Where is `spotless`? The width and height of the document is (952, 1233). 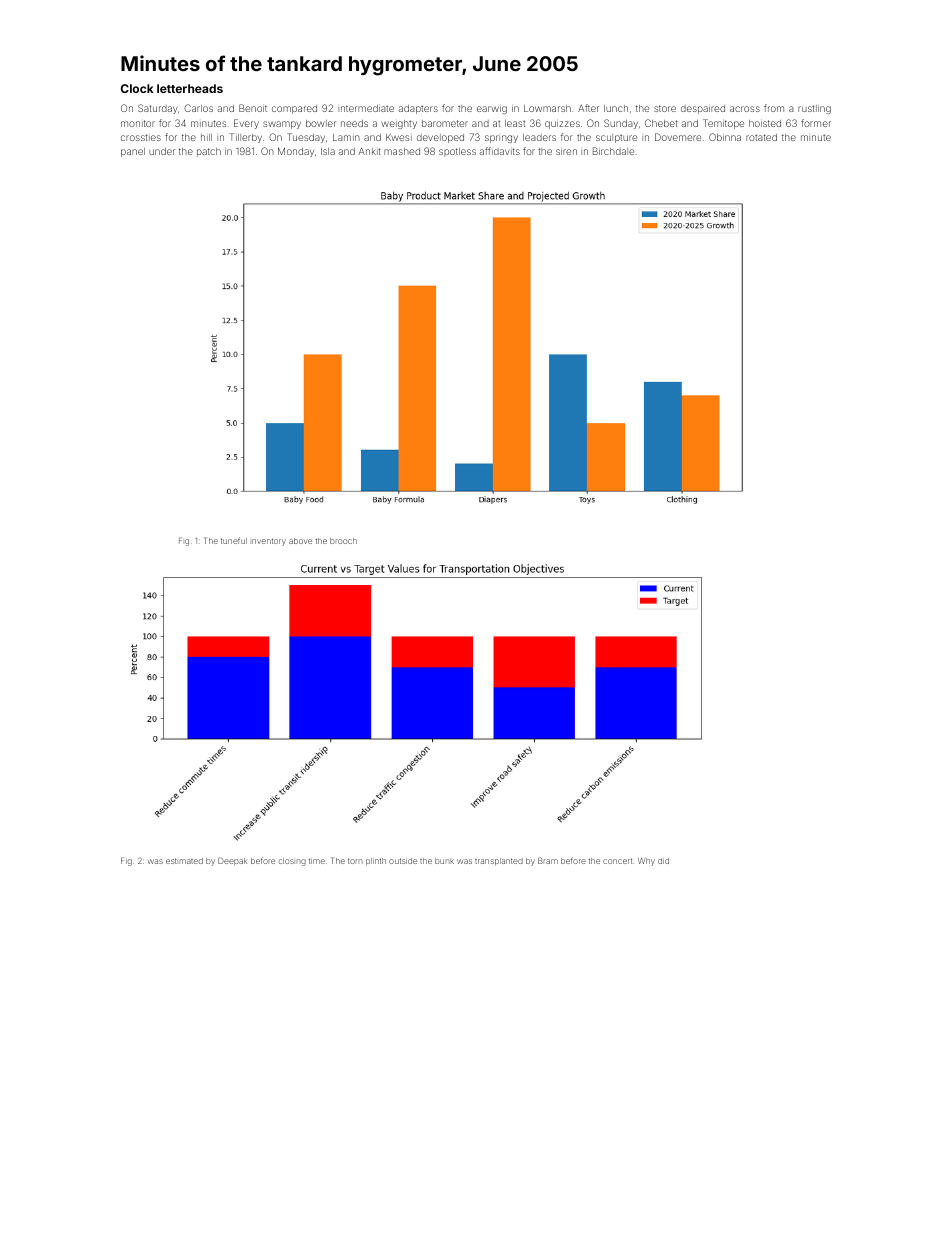
spotless is located at coordinates (457, 152).
